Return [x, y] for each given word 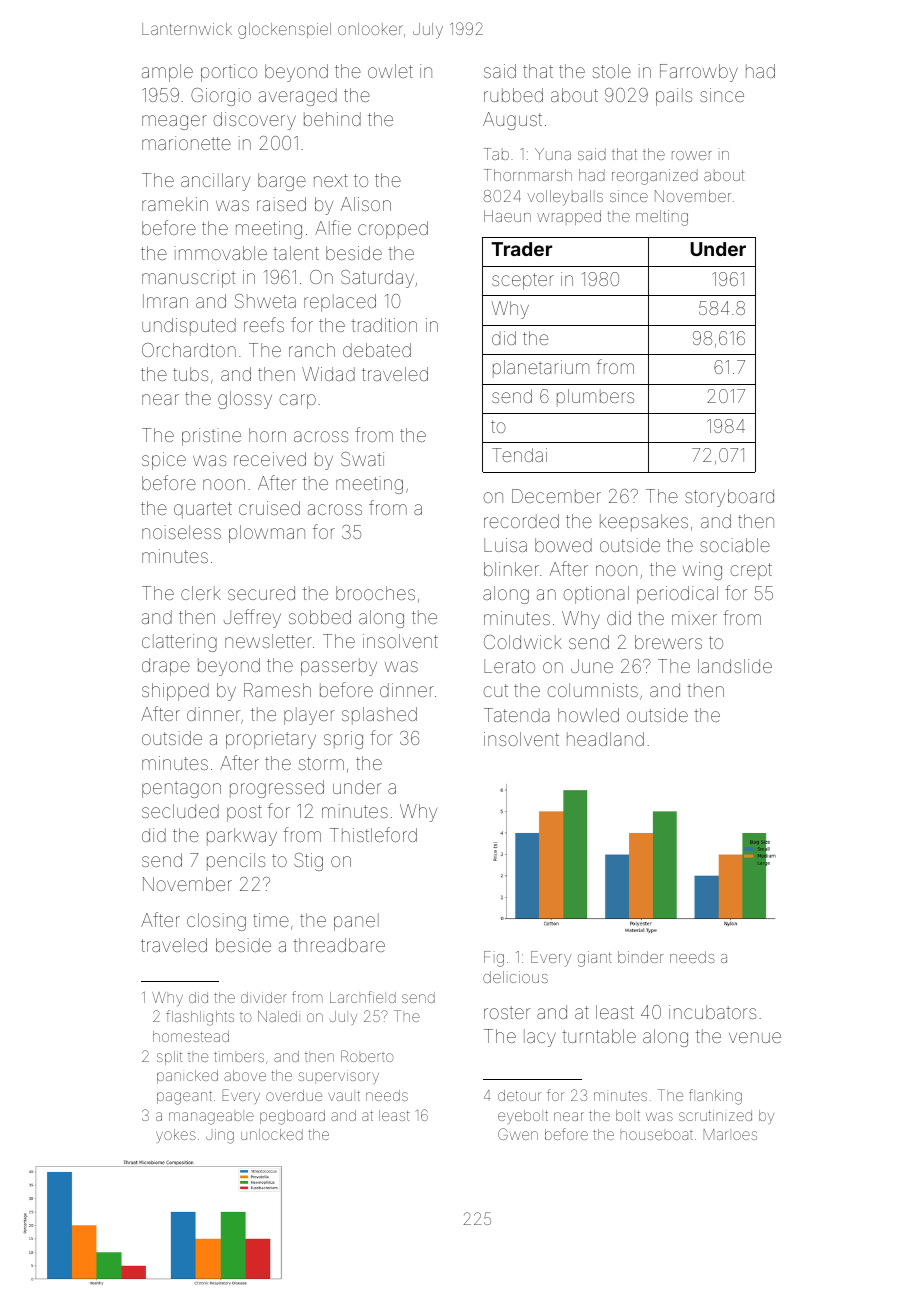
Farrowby [699, 73]
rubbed [513, 95]
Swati [362, 459]
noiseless [181, 532]
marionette [186, 143]
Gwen [518, 1134]
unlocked [272, 1134]
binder [640, 957]
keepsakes [644, 523]
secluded [180, 811]
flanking [715, 1097]
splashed [379, 716]
